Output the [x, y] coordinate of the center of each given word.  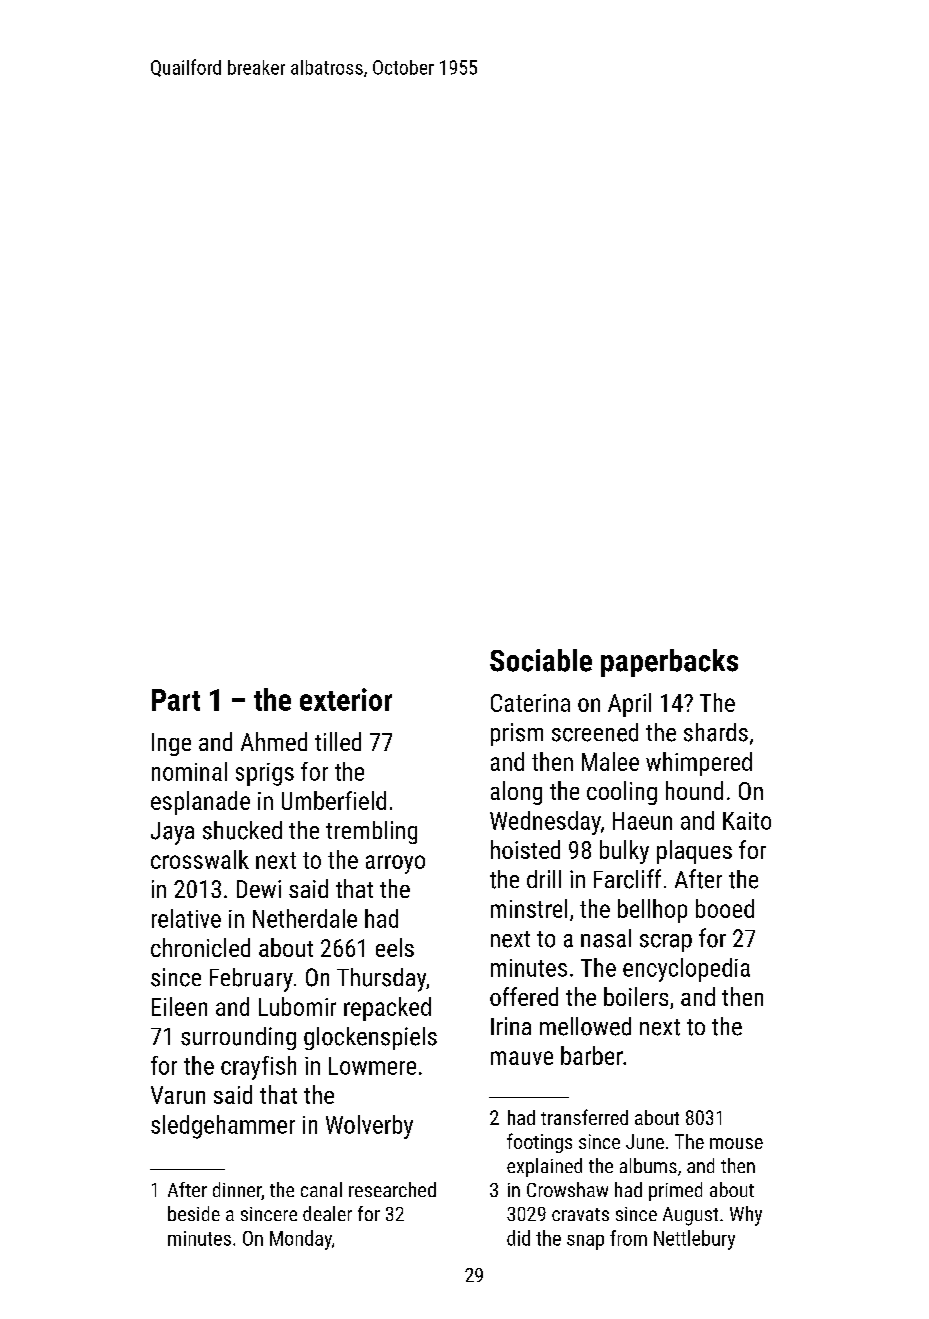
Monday [301, 1240]
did [518, 1238]
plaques [694, 852]
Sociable [541, 660]
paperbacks [669, 663]
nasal [606, 938]
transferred [584, 1117]
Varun [178, 1095]
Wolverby [369, 1127]
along [516, 793]
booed [725, 908]
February [251, 980]
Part [176, 700]
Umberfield [334, 800]
